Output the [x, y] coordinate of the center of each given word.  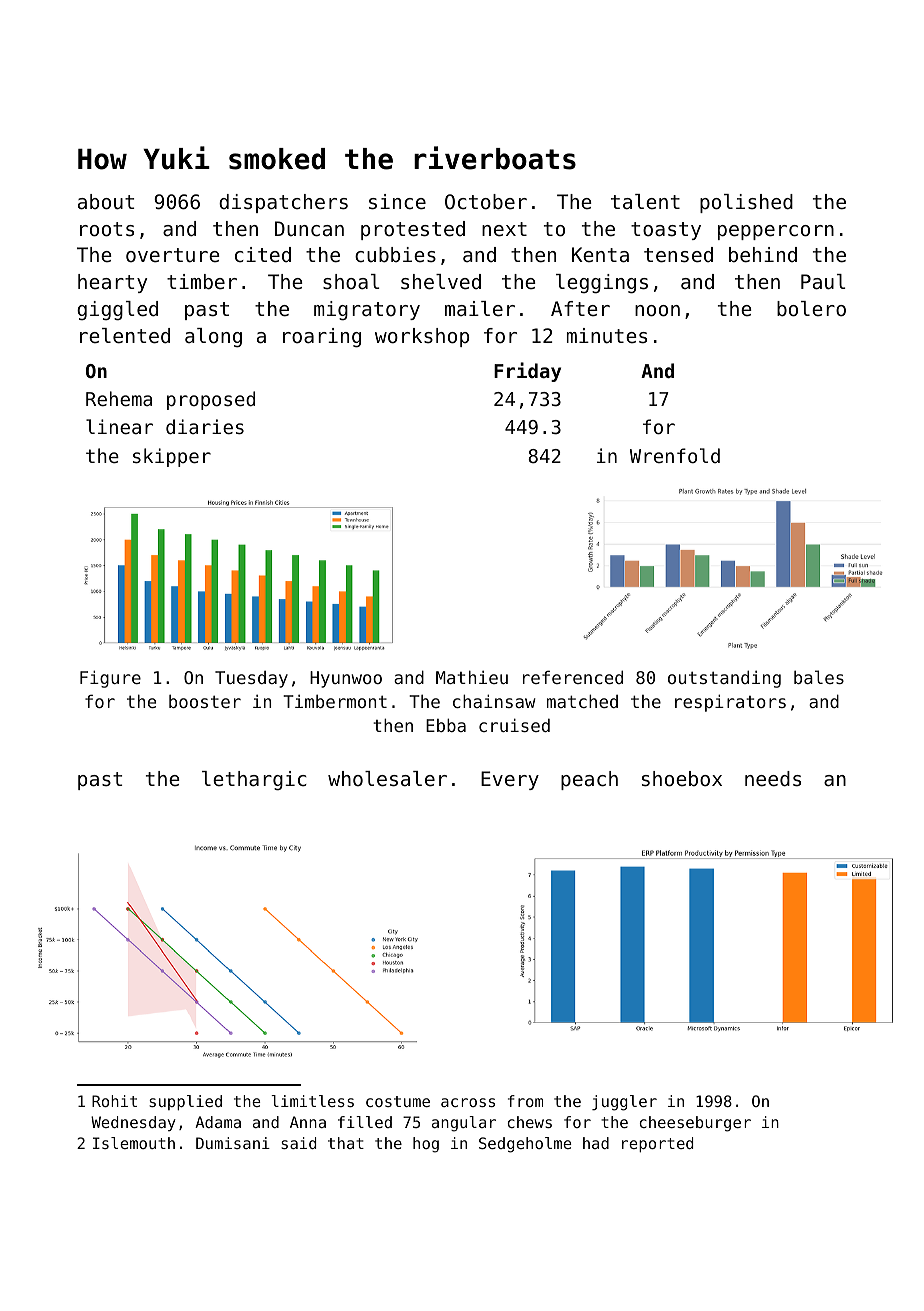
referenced [573, 677]
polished [746, 203]
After [580, 308]
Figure [110, 679]
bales [819, 677]
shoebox [682, 779]
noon [657, 311]
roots [107, 229]
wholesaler [387, 779]
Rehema [119, 398]
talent [645, 201]
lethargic [254, 780]
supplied [185, 1103]
